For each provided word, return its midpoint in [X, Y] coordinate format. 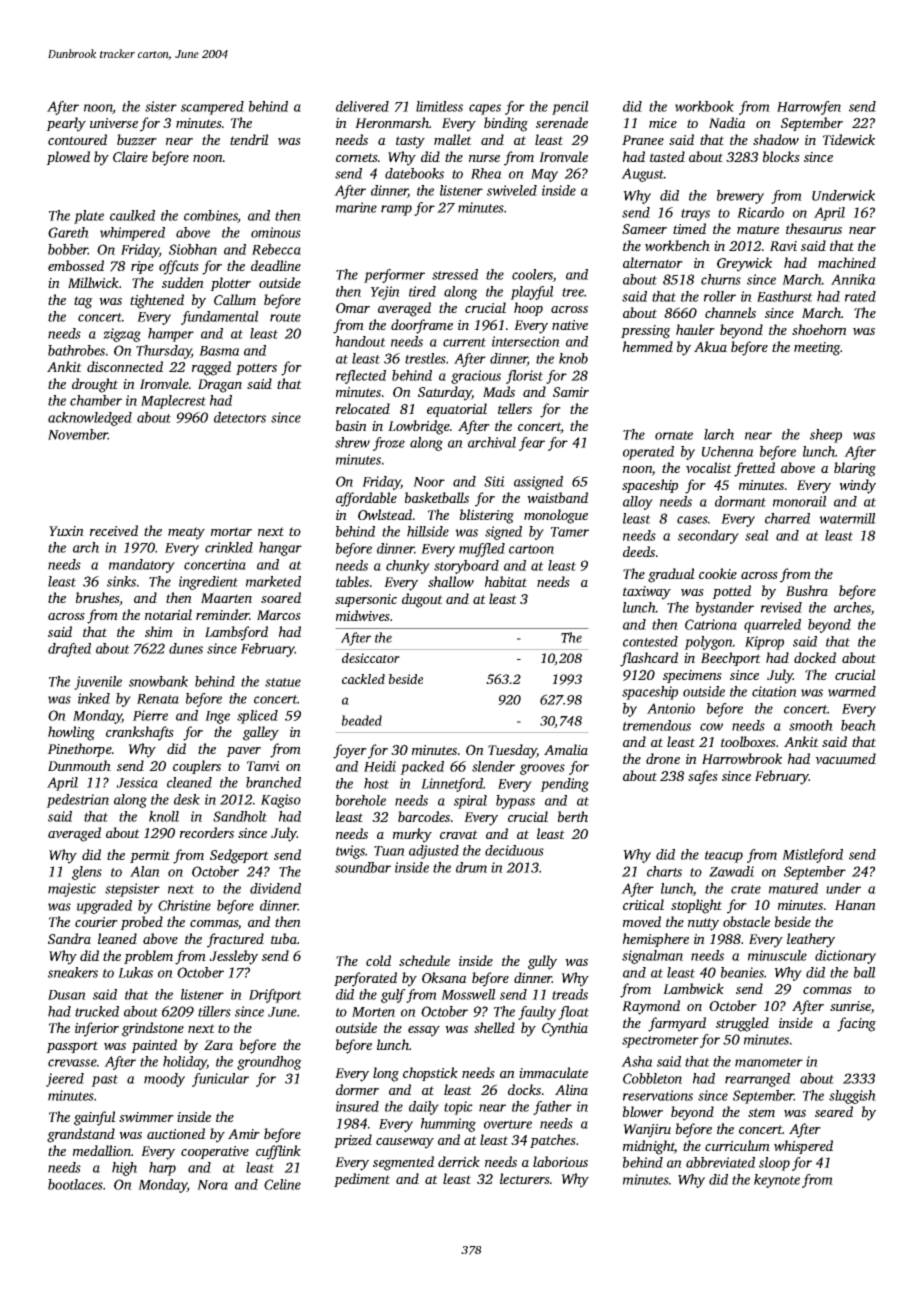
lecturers [525, 1178]
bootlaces [75, 1184]
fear [532, 444]
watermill [847, 518]
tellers [515, 408]
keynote [777, 1181]
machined [847, 262]
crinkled [229, 547]
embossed [76, 265]
